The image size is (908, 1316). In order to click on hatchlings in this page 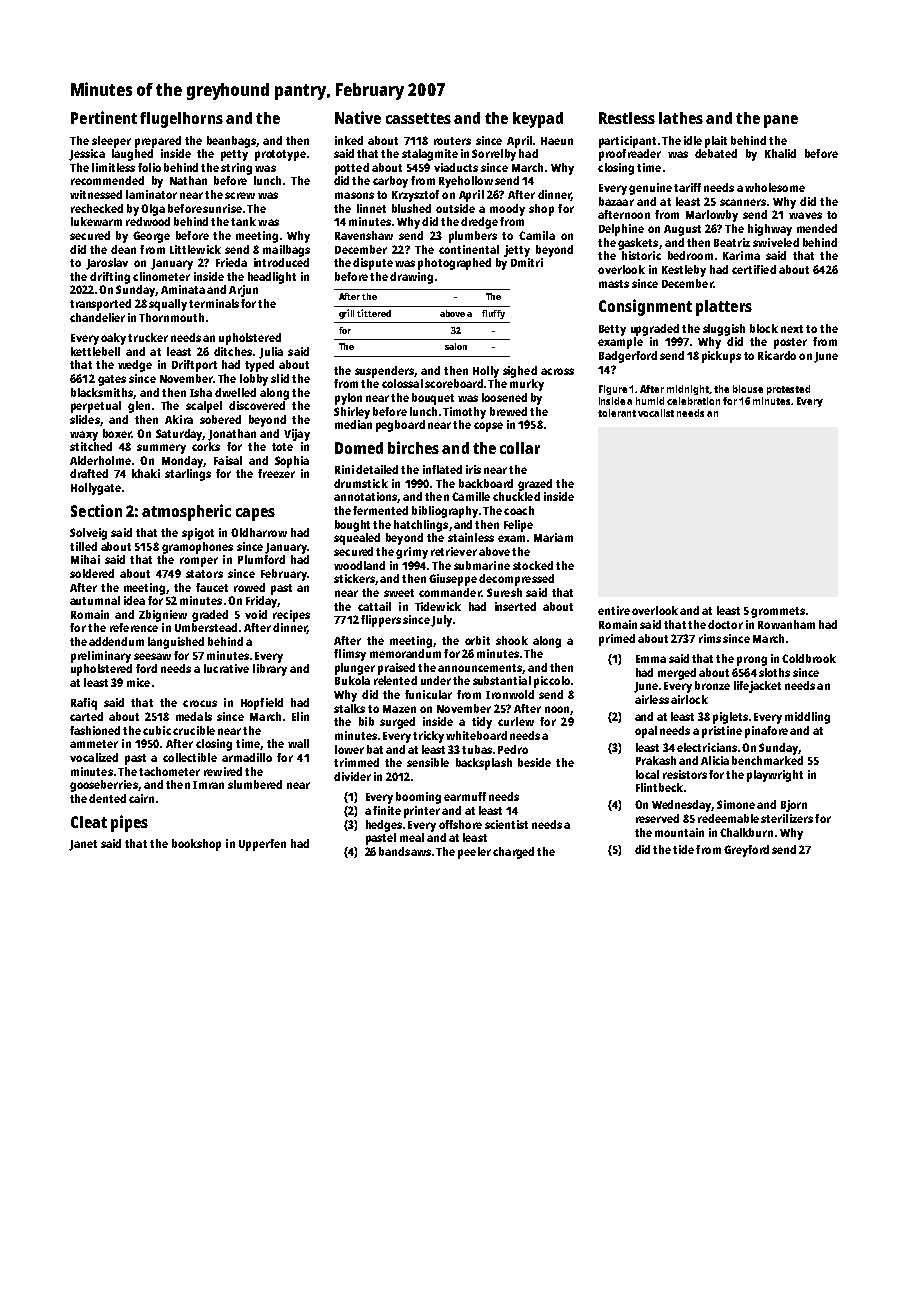, I will do `click(421, 526)`.
